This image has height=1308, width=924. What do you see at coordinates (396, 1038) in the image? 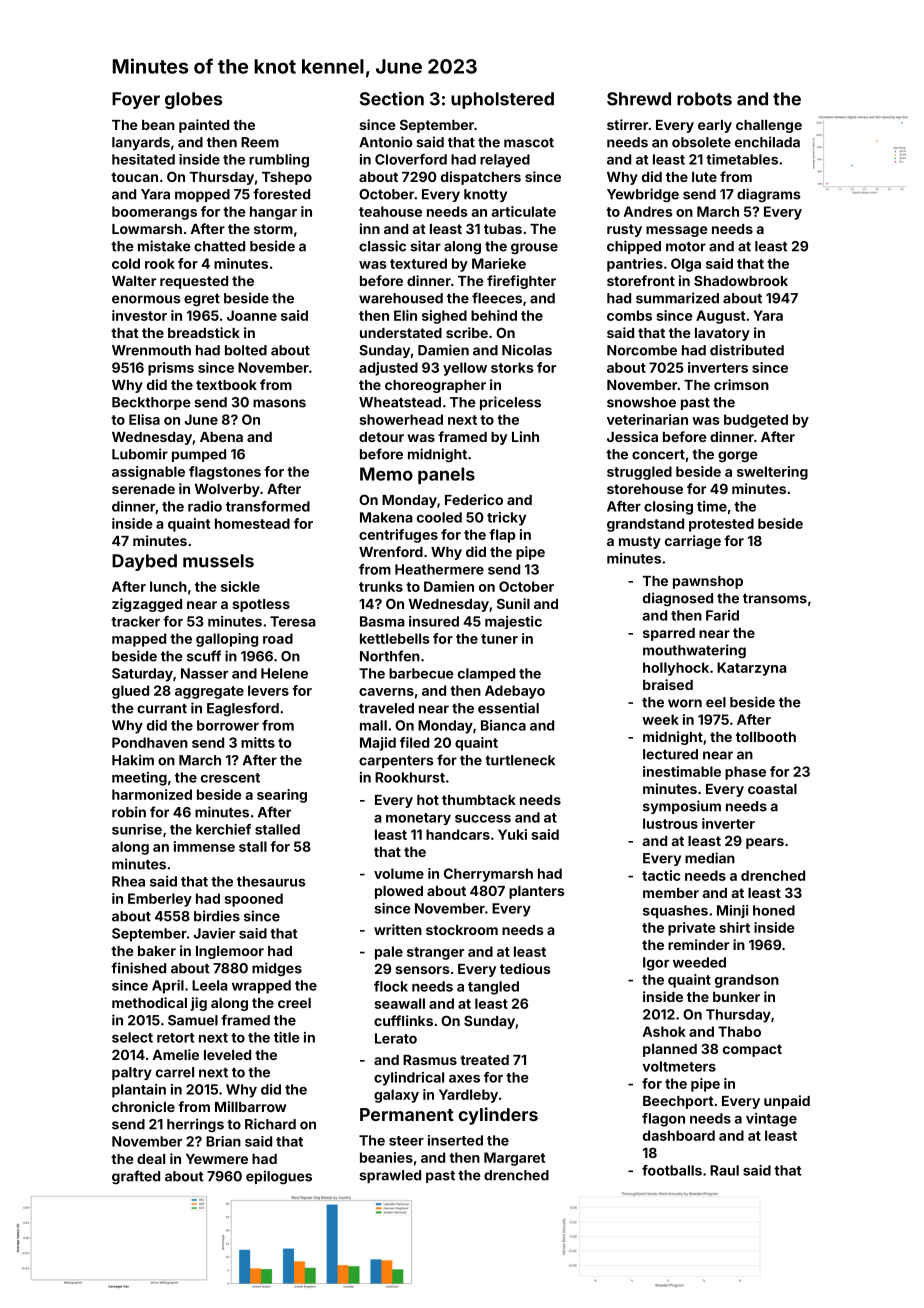
I see `Lerato` at bounding box center [396, 1038].
